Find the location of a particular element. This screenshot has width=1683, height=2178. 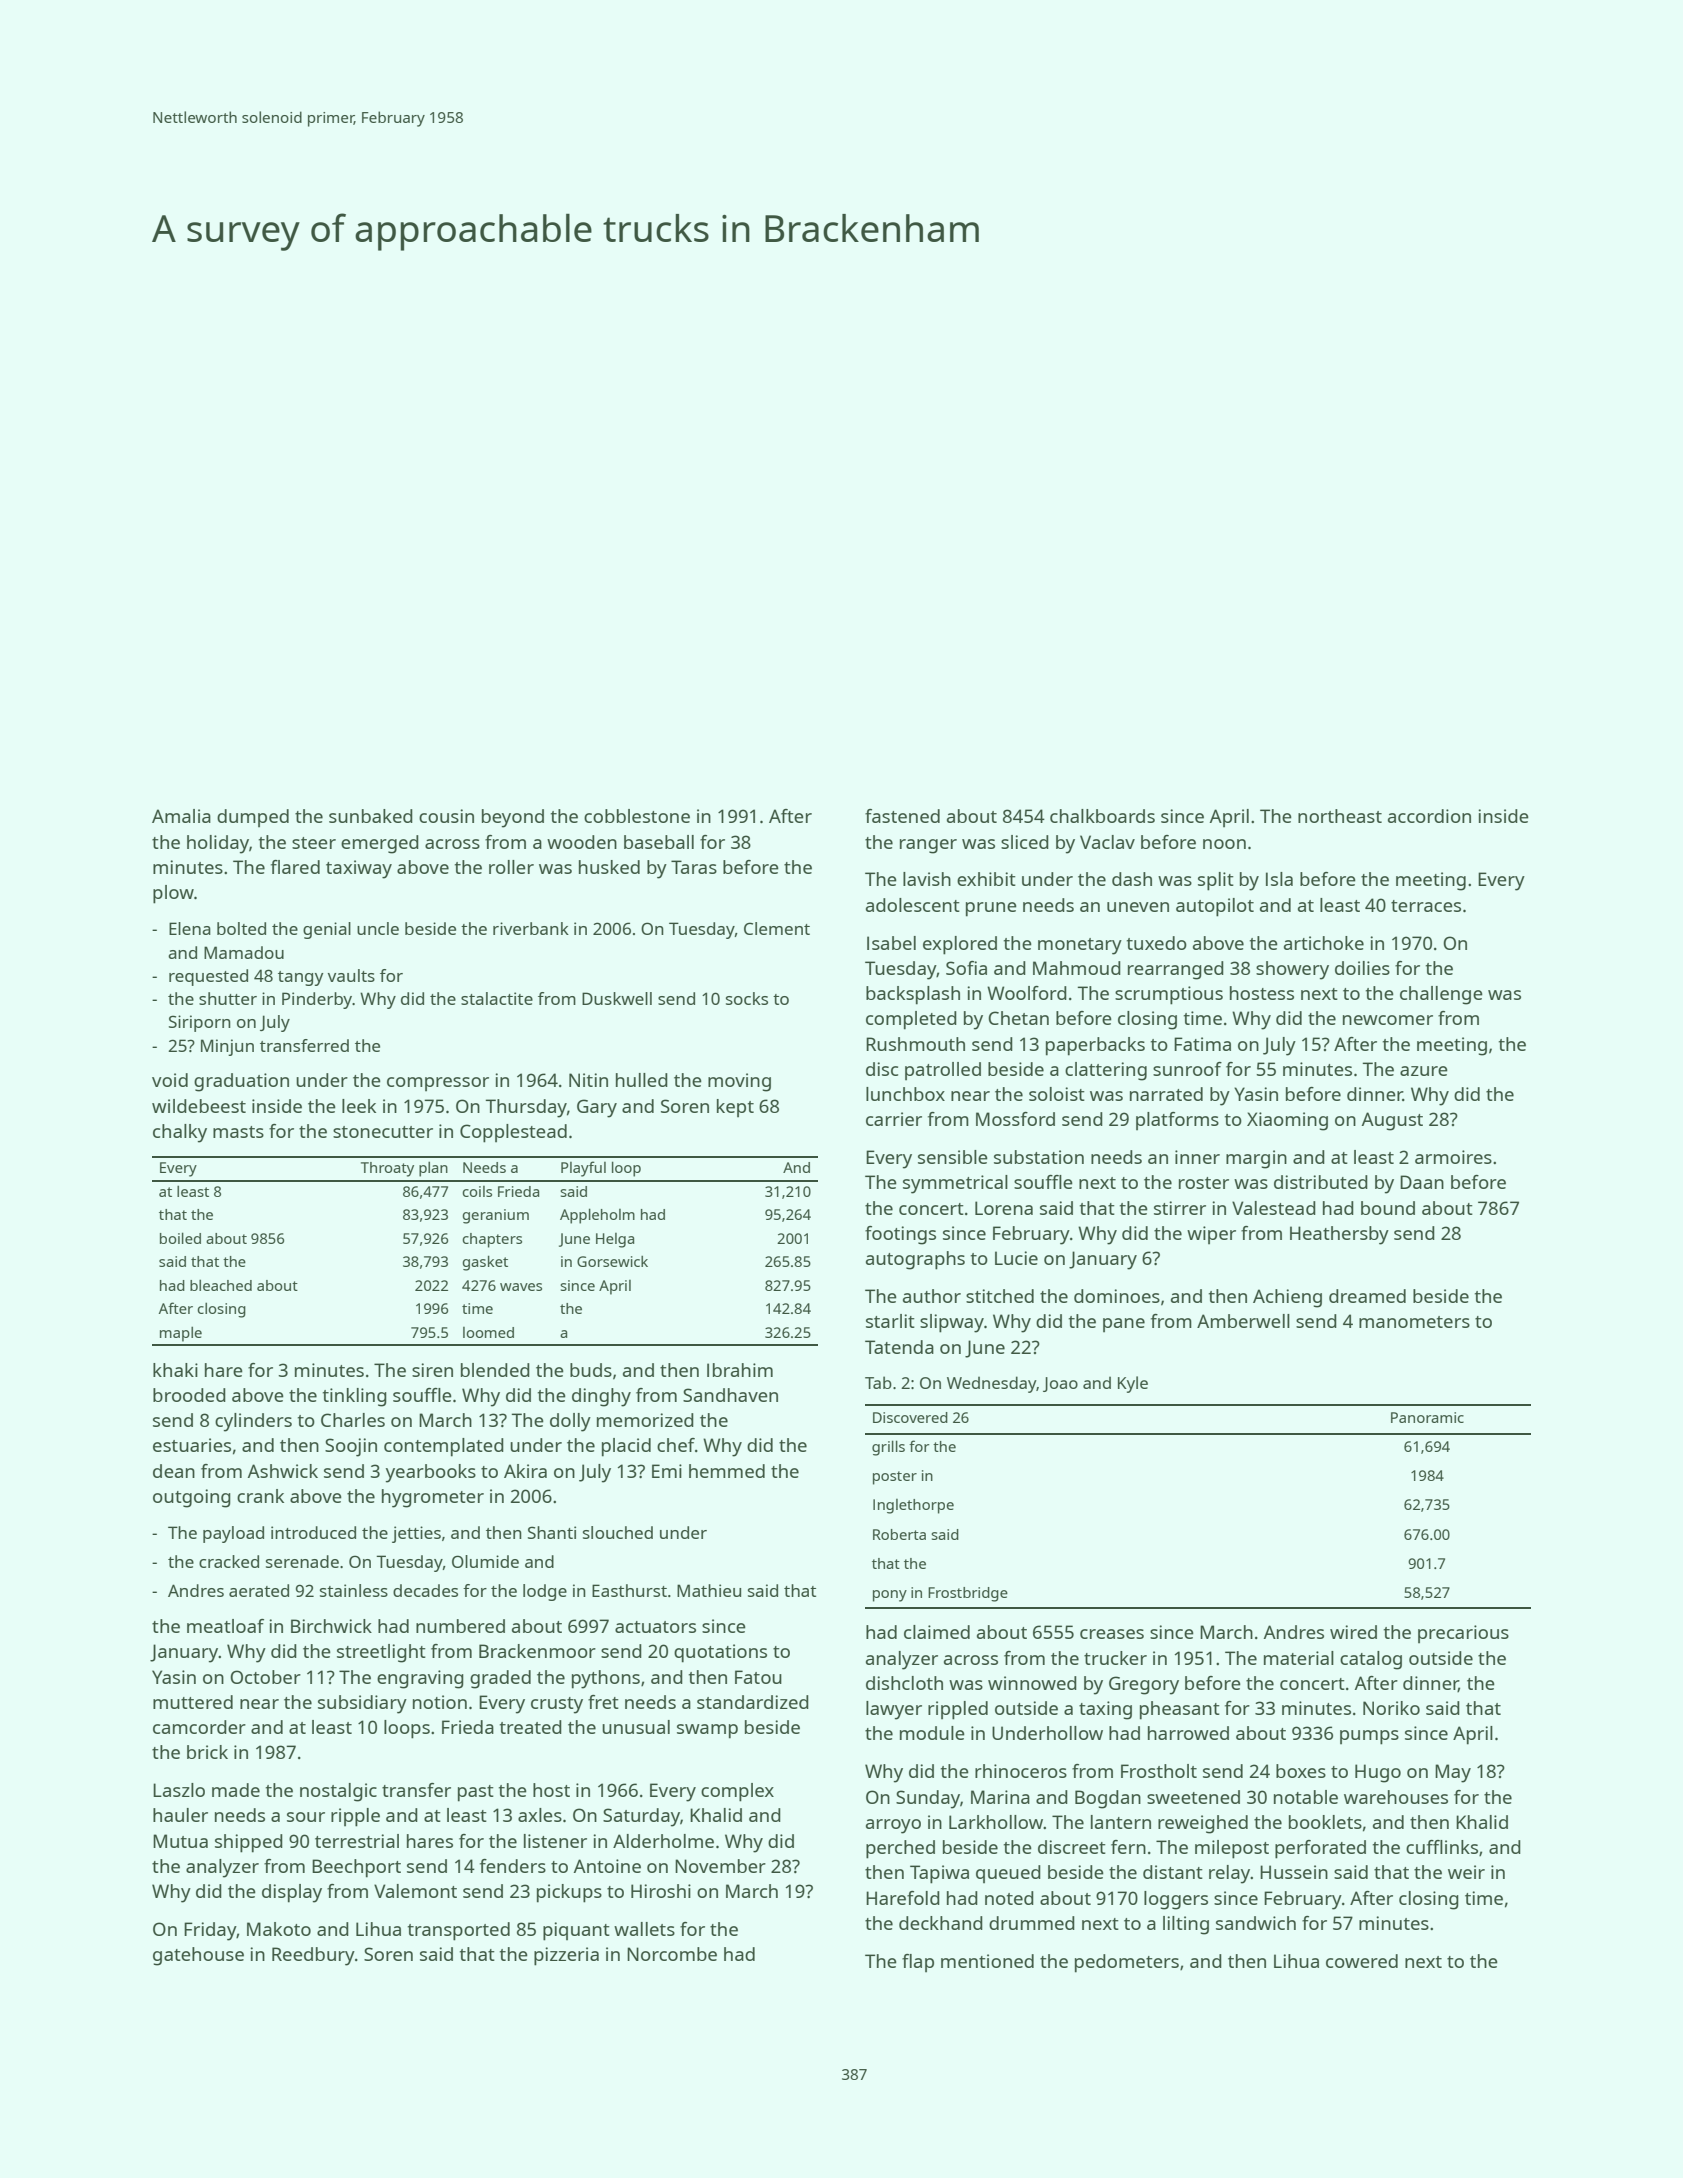

cobblestone is located at coordinates (637, 816).
